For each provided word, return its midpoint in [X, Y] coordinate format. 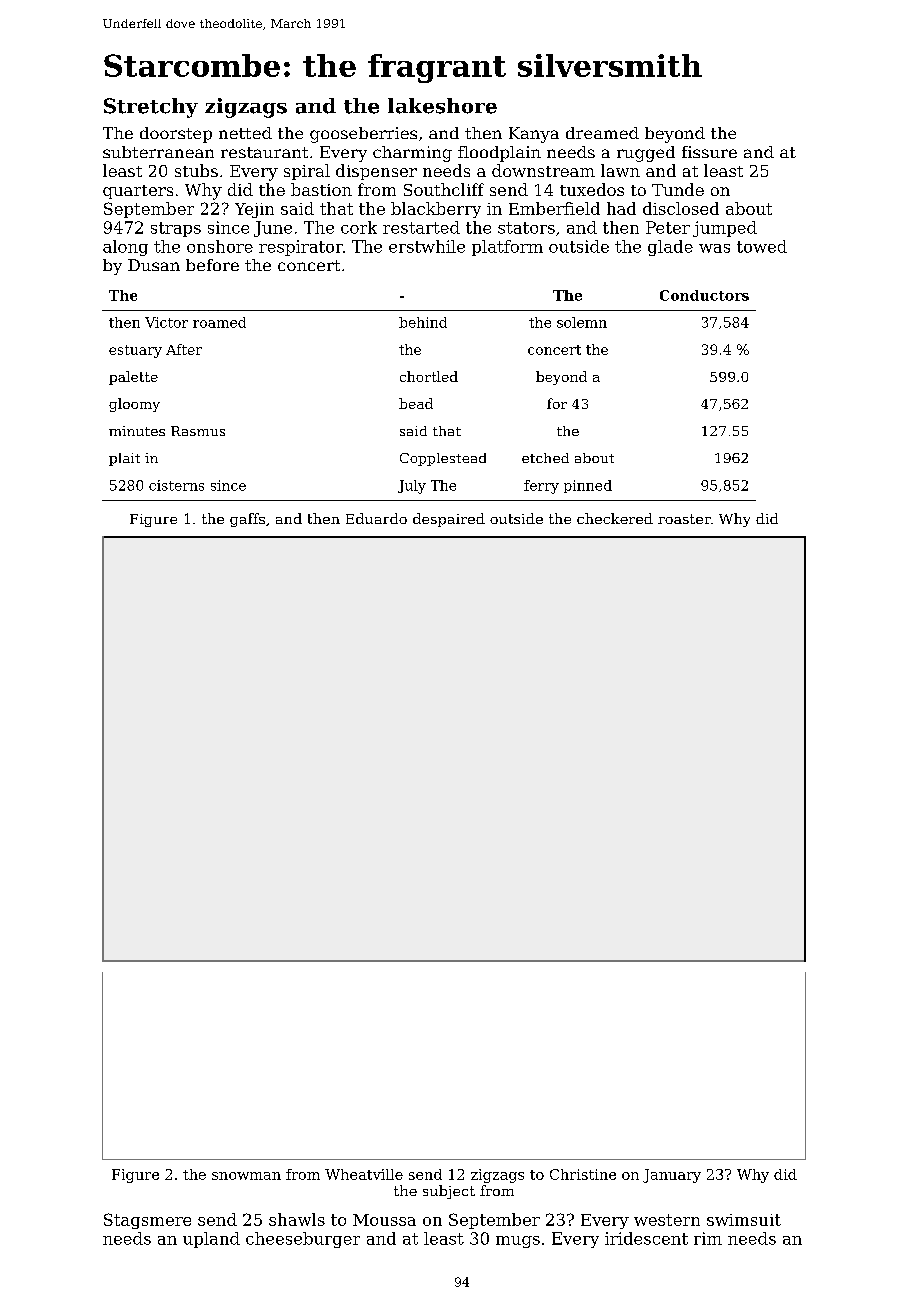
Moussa [384, 1220]
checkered [615, 518]
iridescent [646, 1238]
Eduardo [376, 518]
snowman [246, 1176]
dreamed [602, 133]
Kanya [534, 135]
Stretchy [151, 108]
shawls [297, 1219]
